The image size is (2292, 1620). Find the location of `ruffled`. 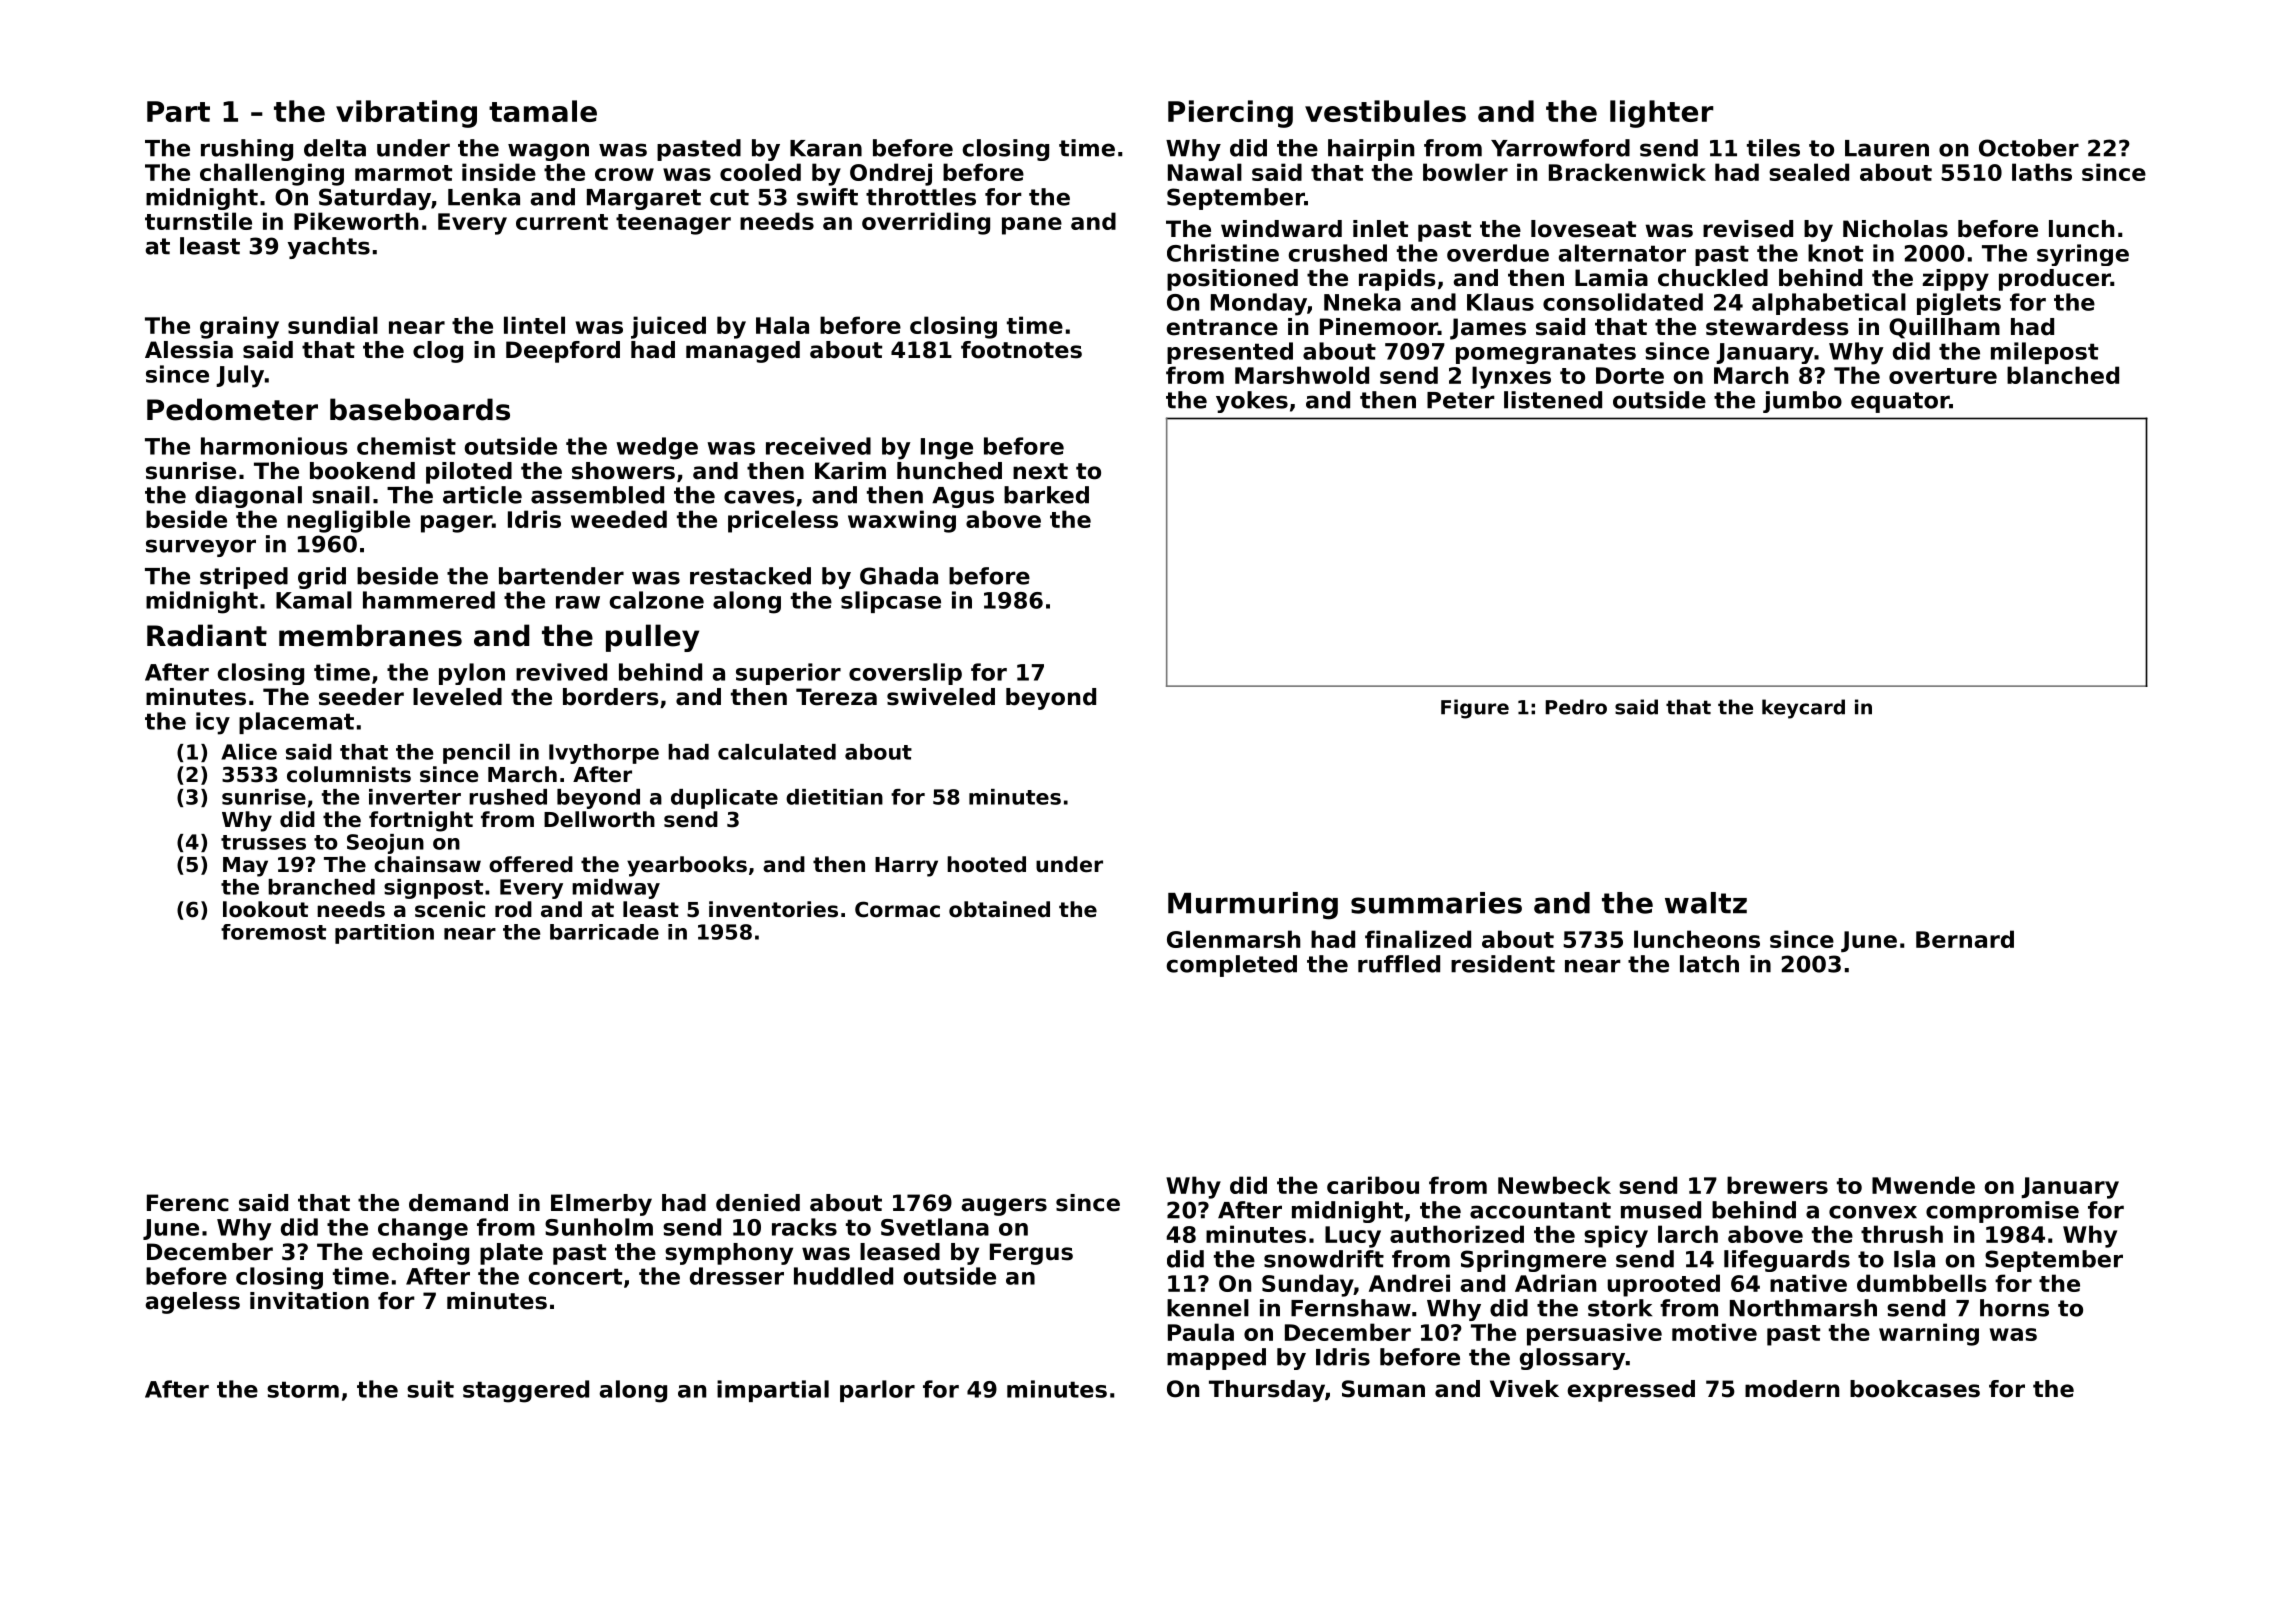

ruffled is located at coordinates (1399, 964).
